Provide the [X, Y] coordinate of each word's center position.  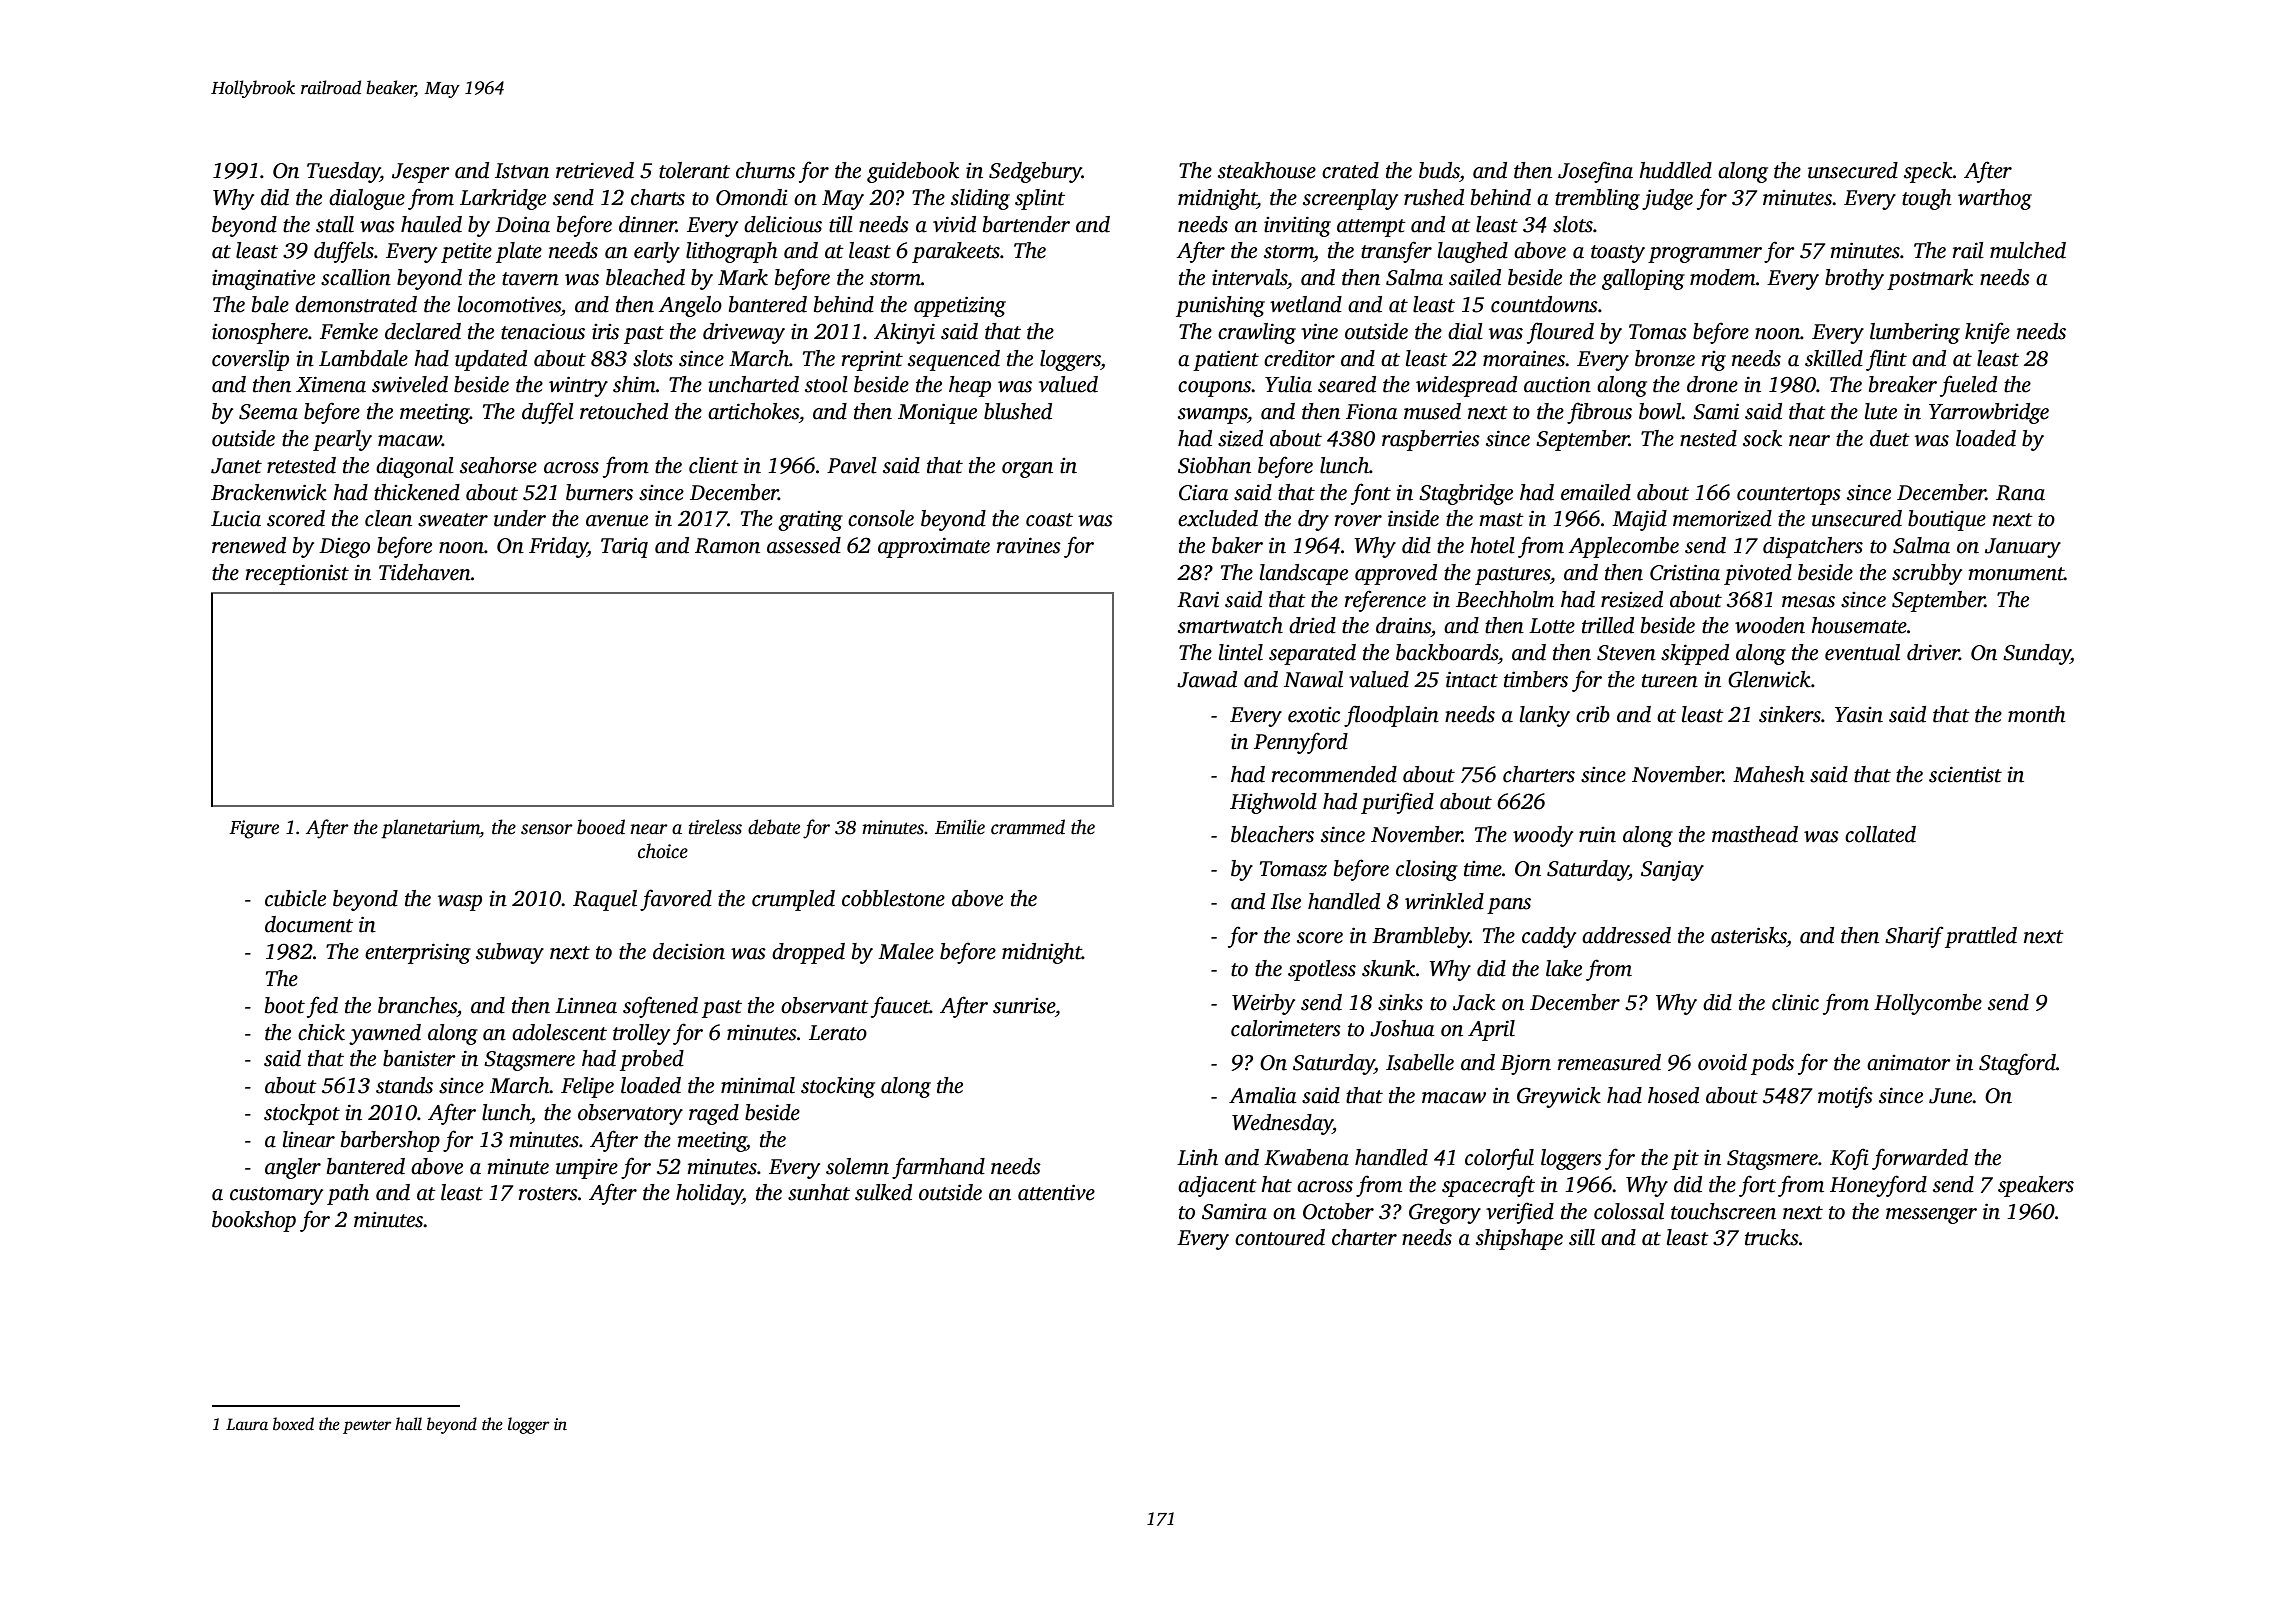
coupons [1214, 389]
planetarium [430, 829]
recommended [1334, 774]
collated [1880, 834]
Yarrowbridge [1989, 413]
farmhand [938, 1168]
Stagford [2017, 1064]
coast [1049, 520]
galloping [1643, 279]
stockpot [302, 1114]
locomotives [509, 304]
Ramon [727, 546]
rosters [548, 1194]
